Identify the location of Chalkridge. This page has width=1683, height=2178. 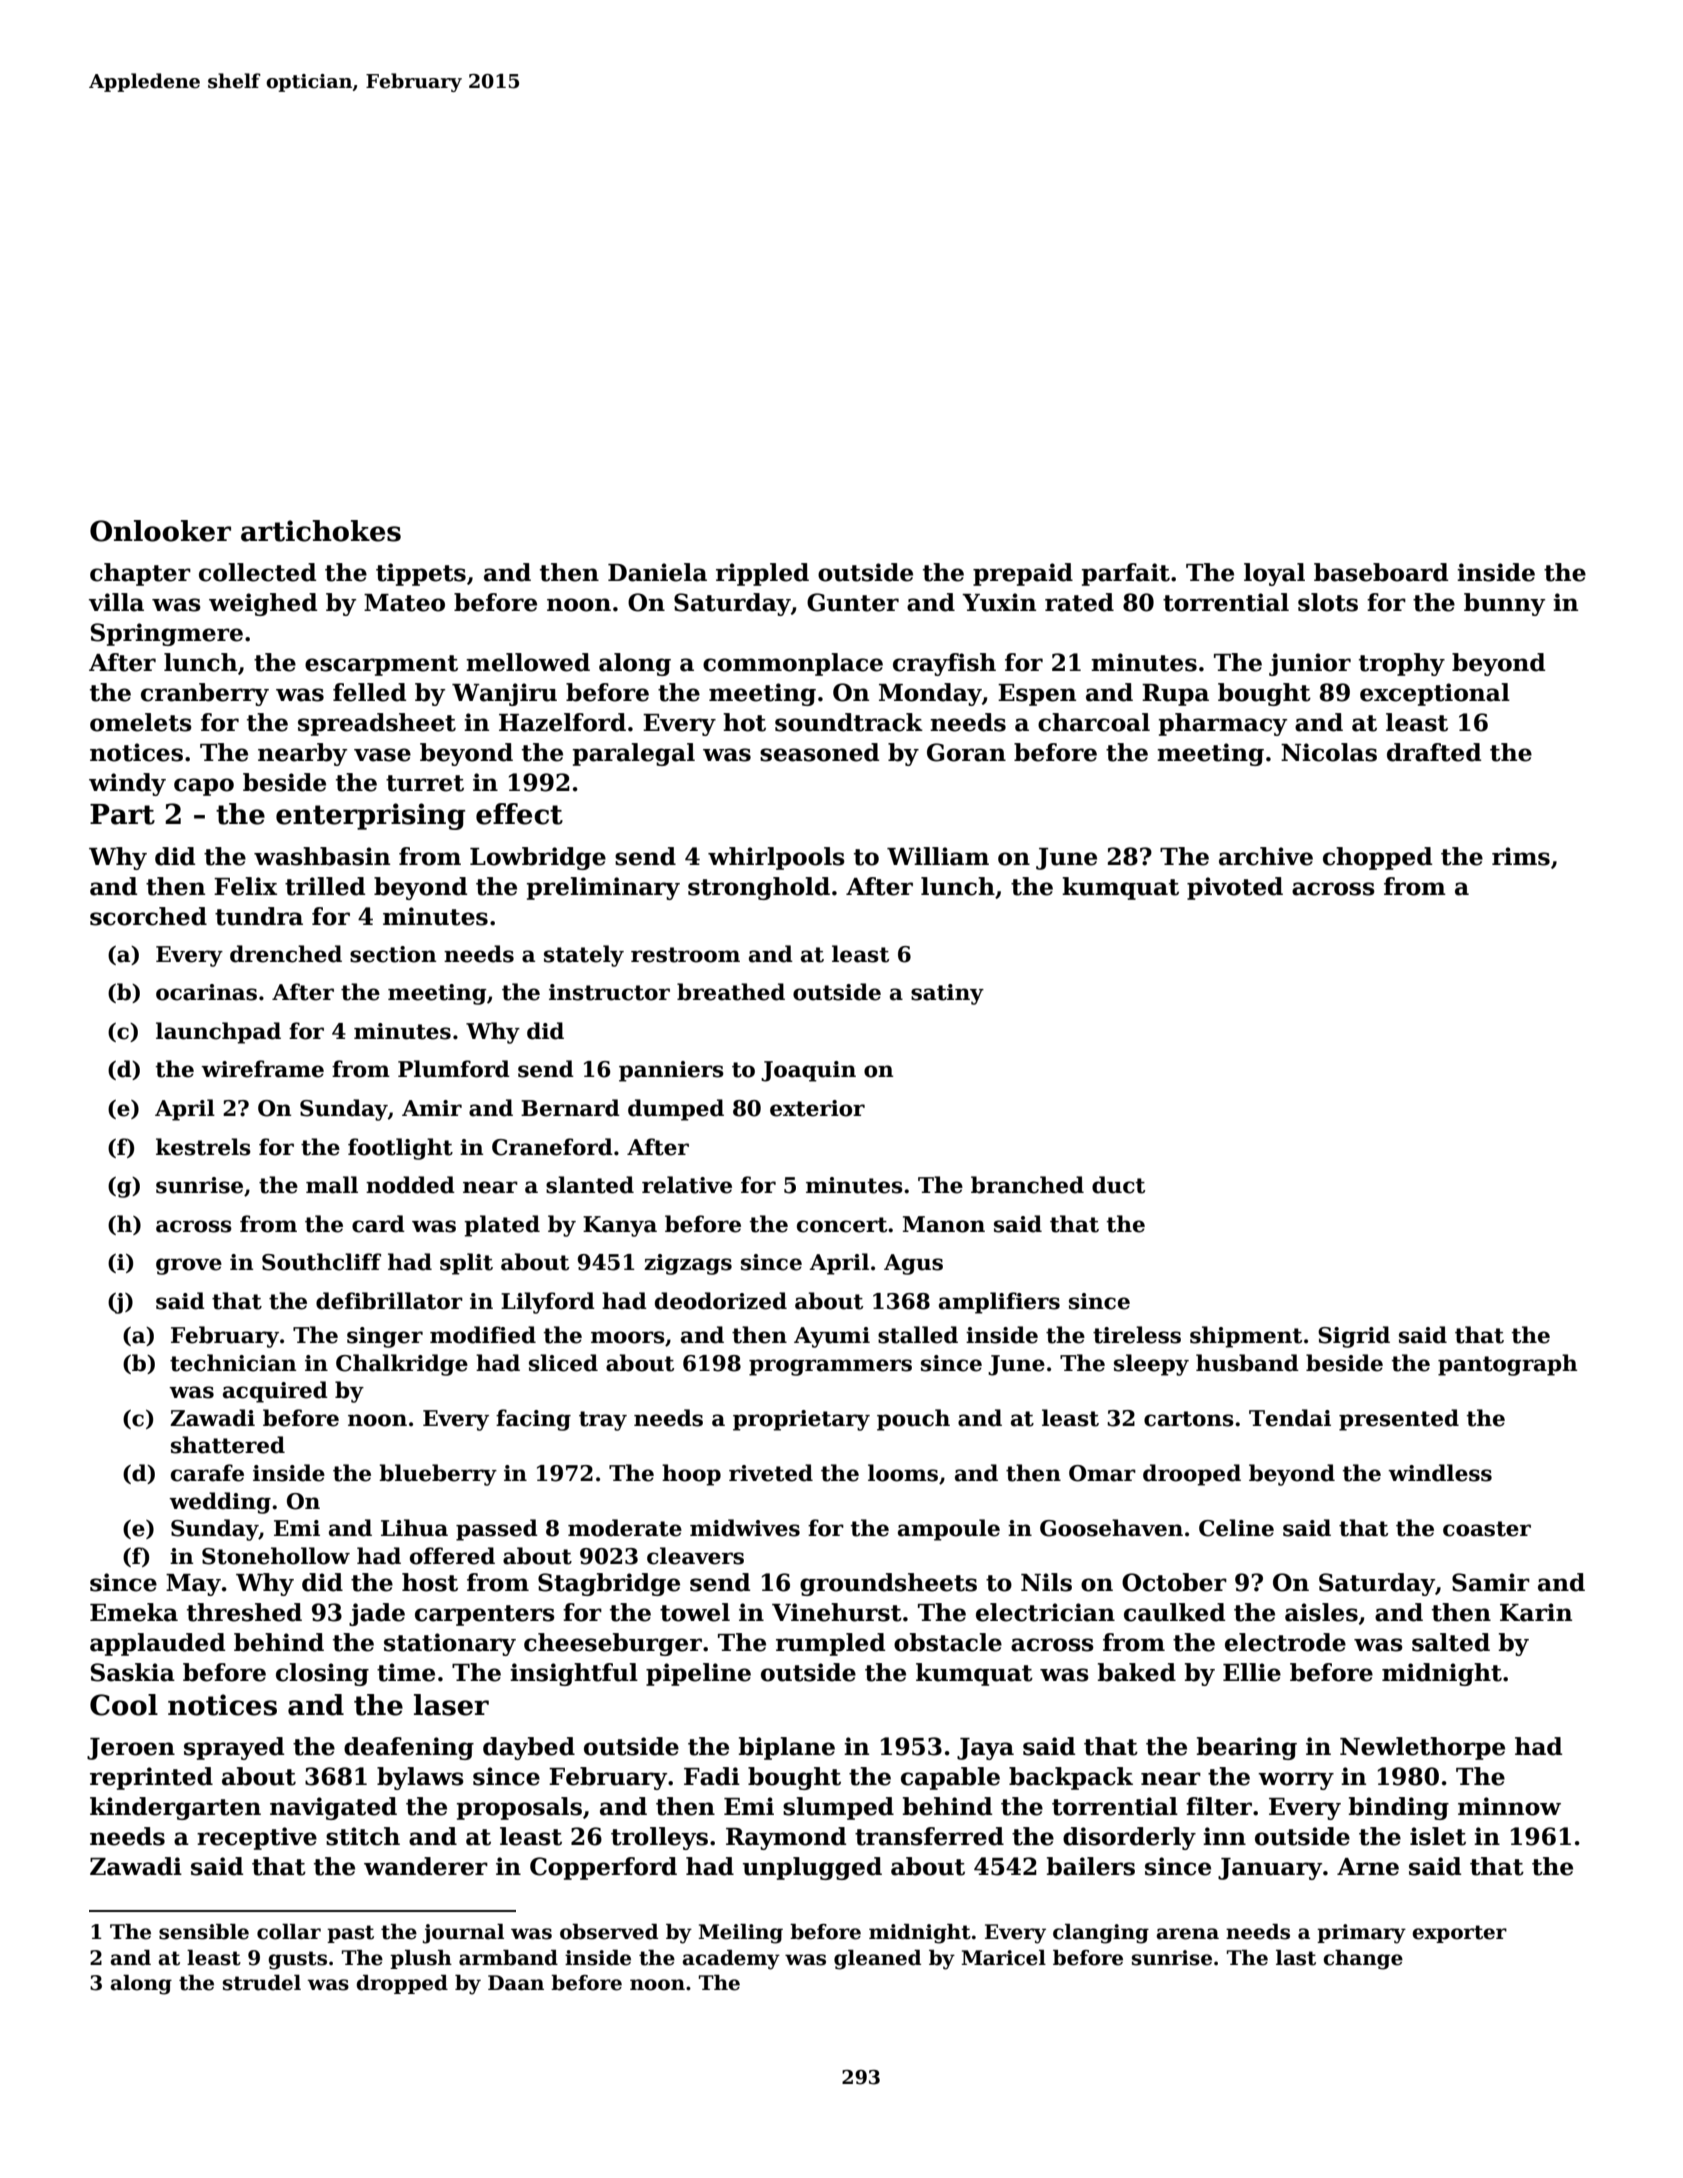
(402, 1365).
